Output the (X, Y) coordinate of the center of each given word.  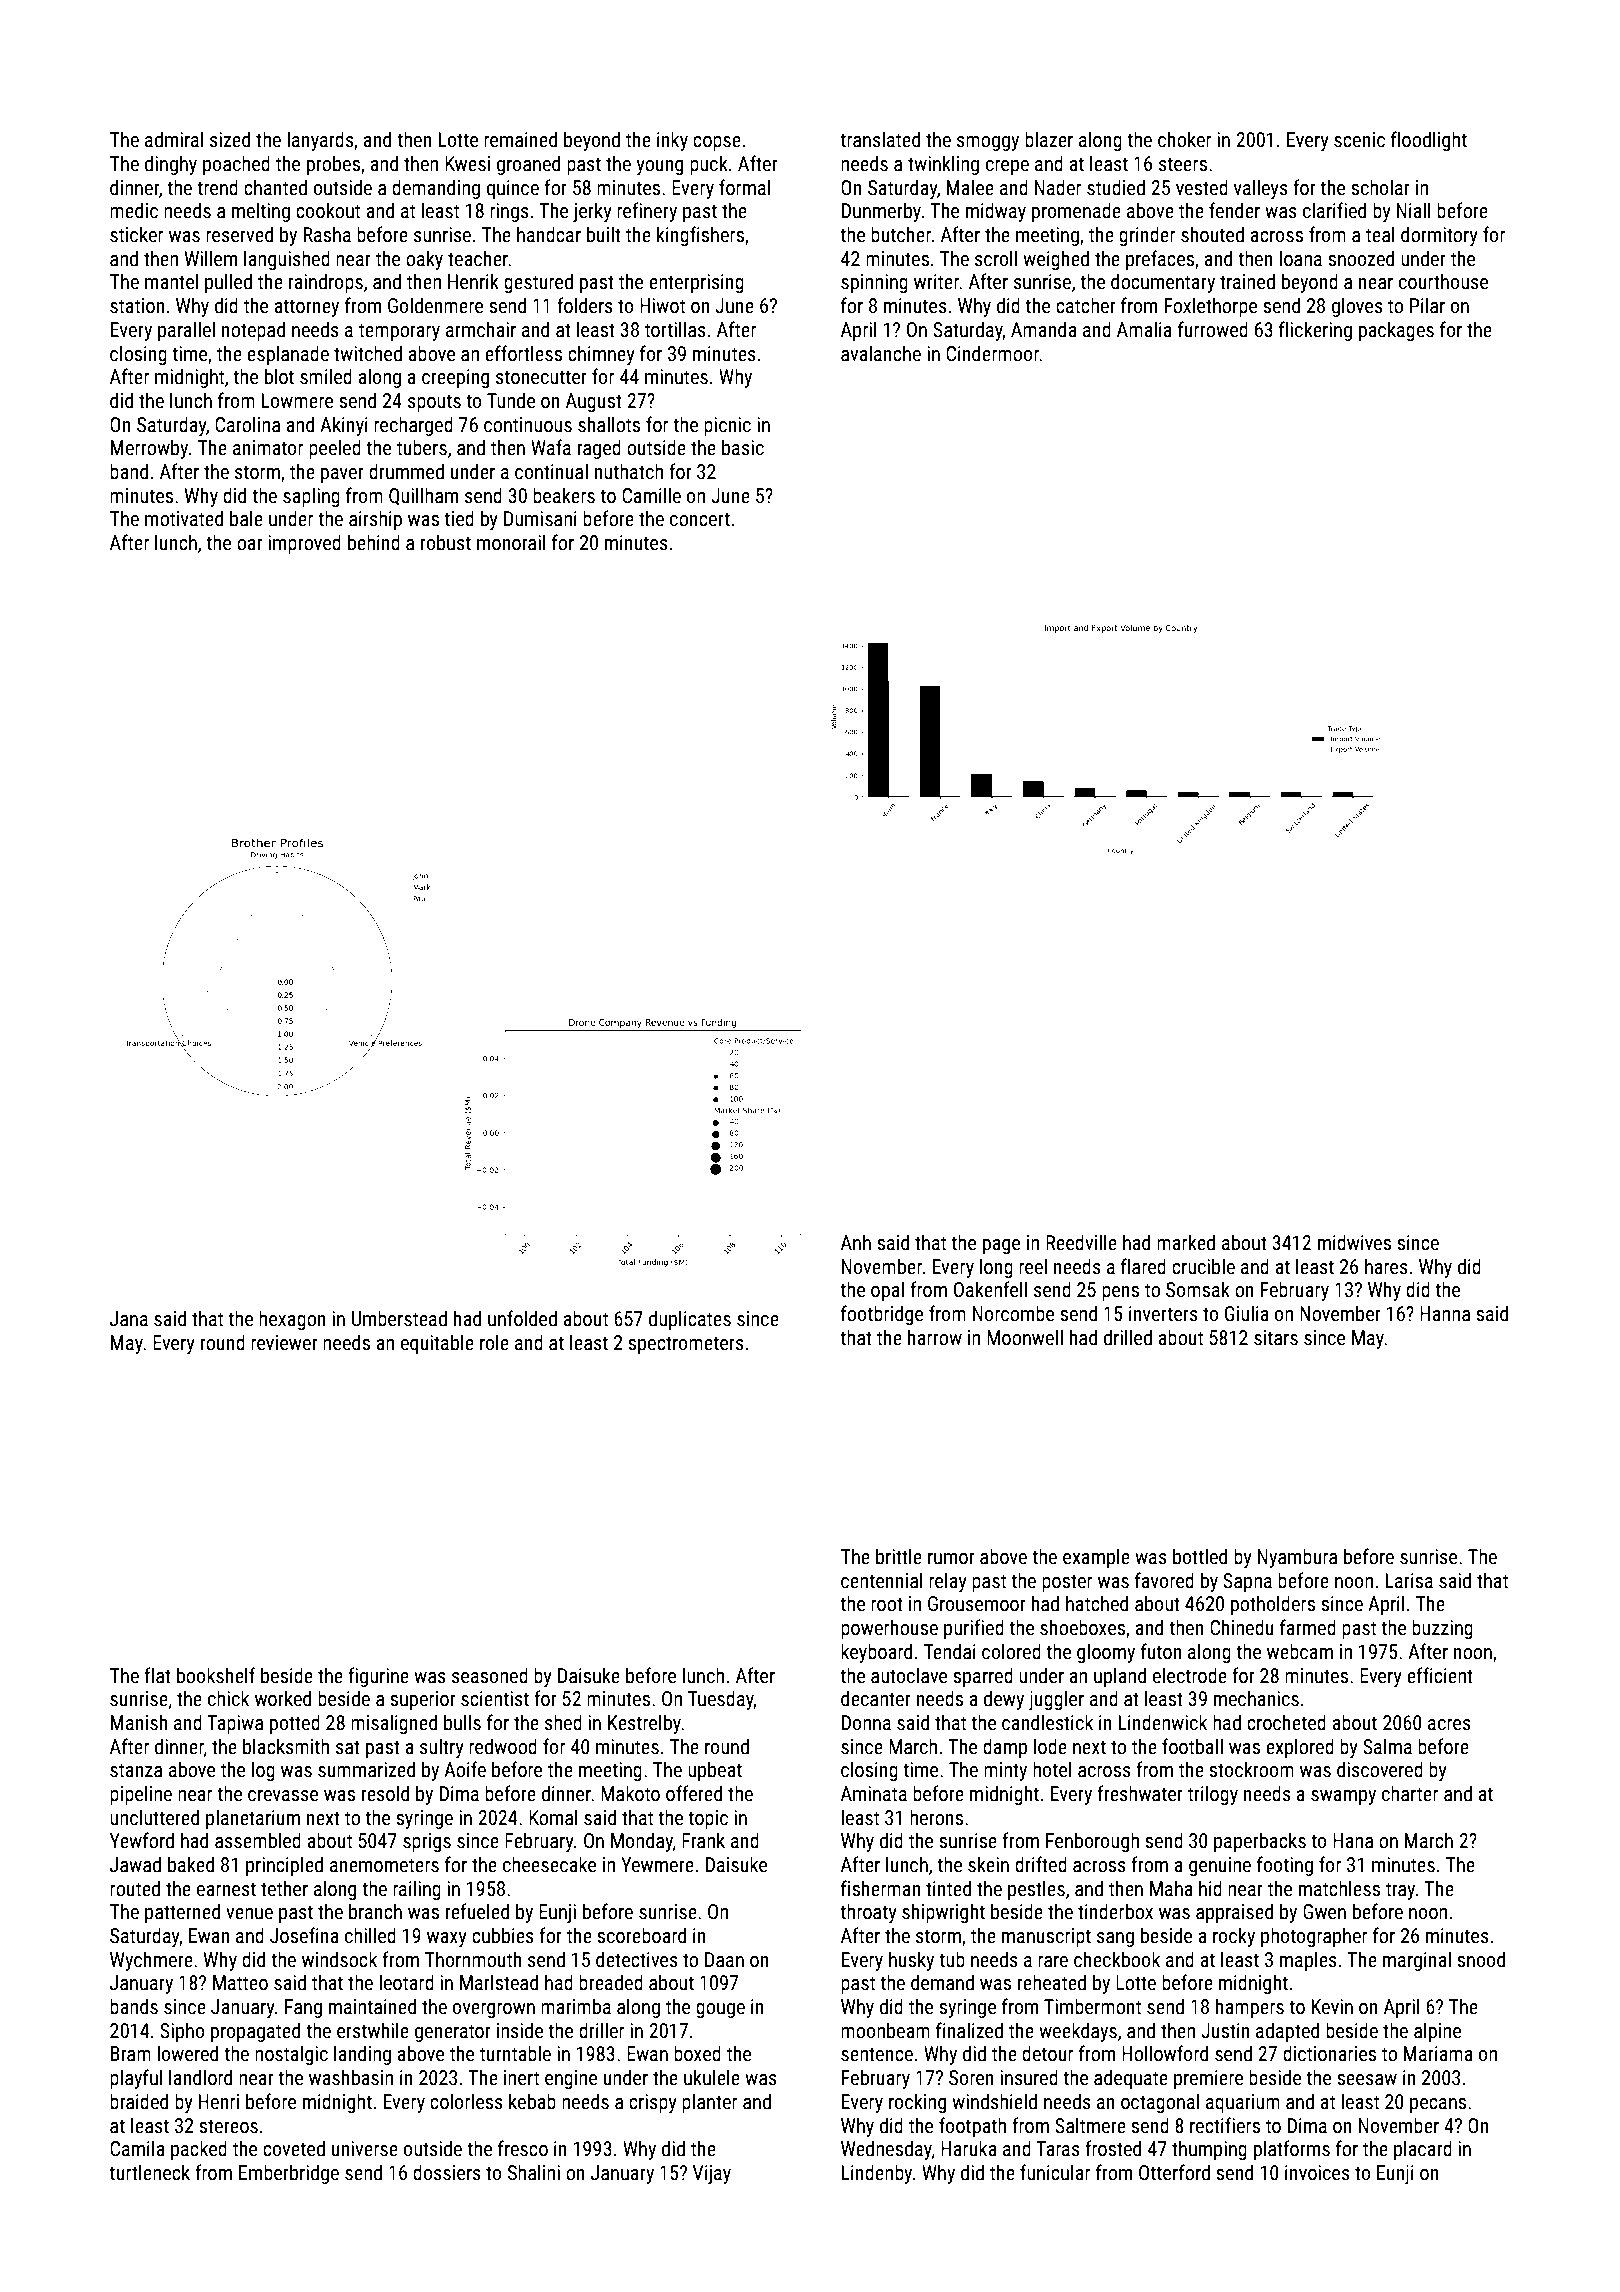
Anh (856, 1242)
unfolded (522, 1318)
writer (936, 281)
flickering (1315, 331)
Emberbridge (289, 2174)
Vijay (712, 2174)
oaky (424, 260)
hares (1386, 1266)
